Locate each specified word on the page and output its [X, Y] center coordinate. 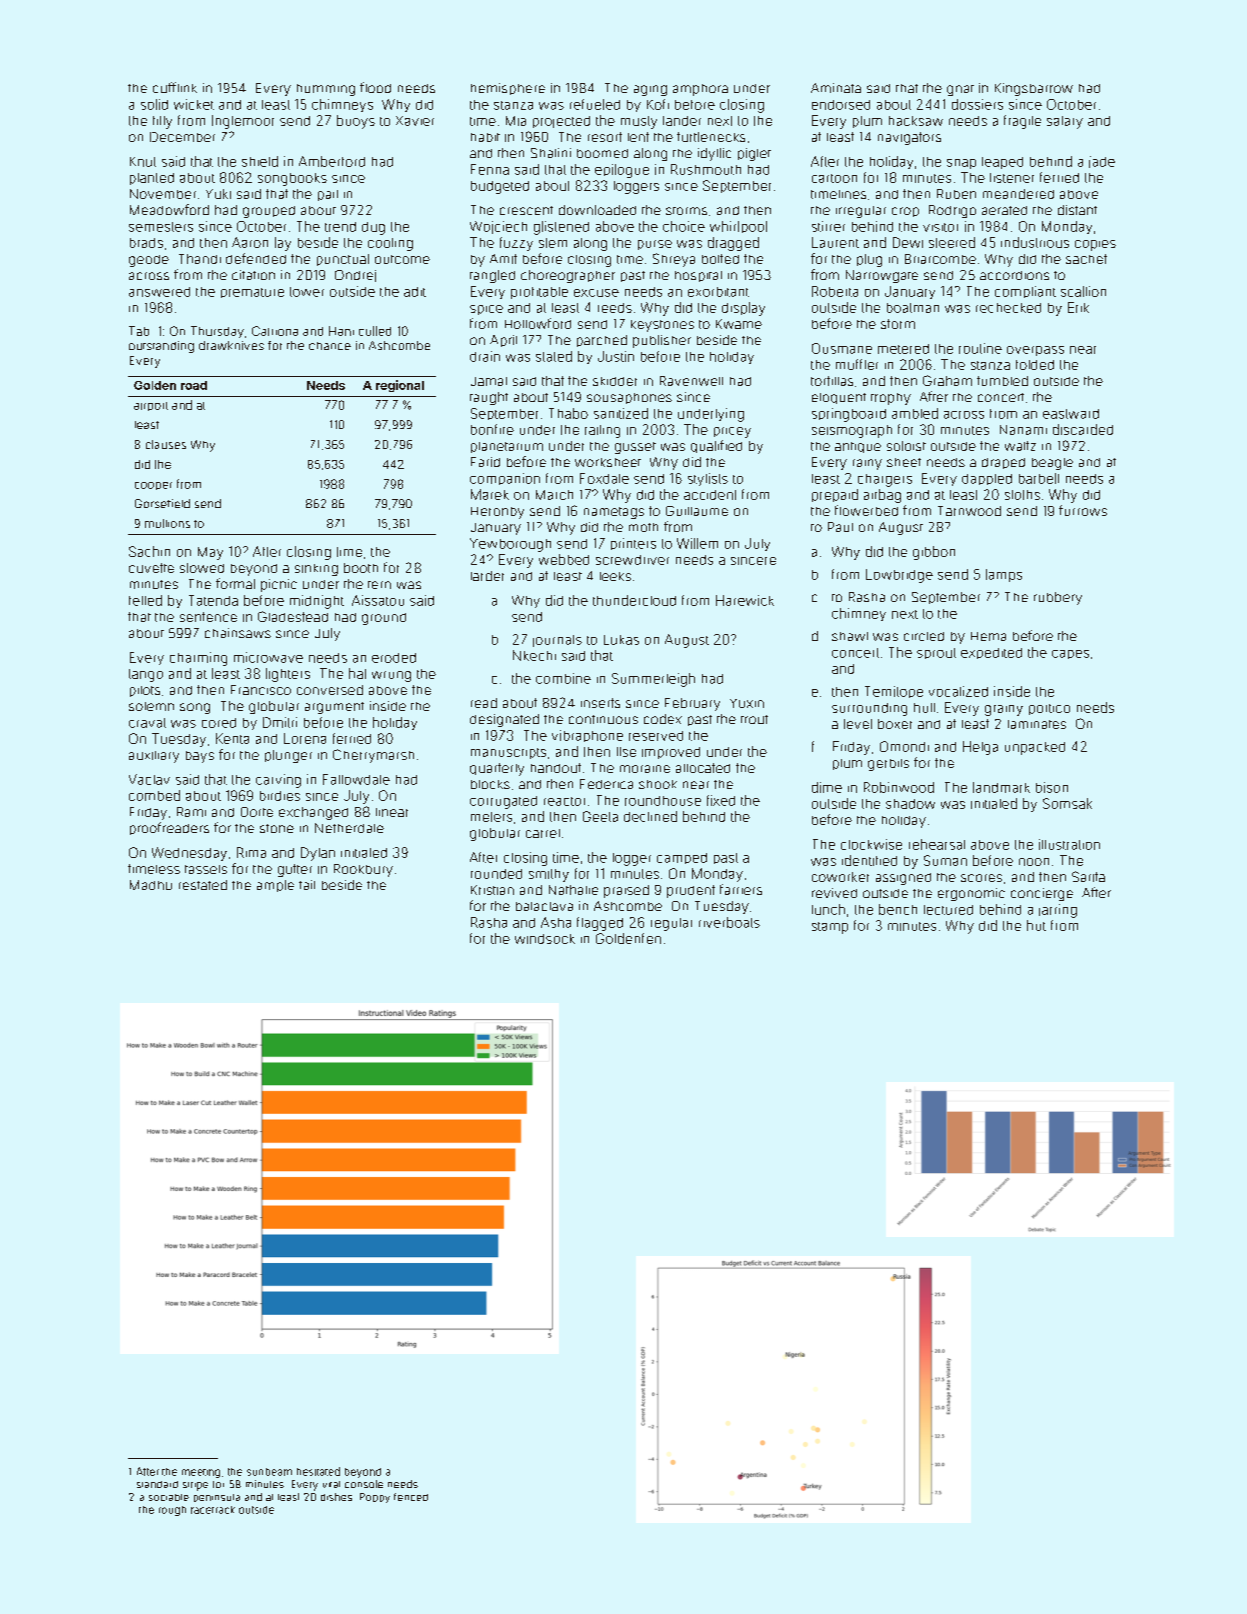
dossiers [977, 104]
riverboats [729, 922]
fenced [411, 1497]
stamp [830, 928]
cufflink [175, 87]
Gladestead [293, 616]
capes [1070, 654]
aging [650, 90]
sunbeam [269, 1472]
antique [858, 447]
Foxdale [604, 478]
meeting [201, 1473]
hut [1036, 925]
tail [307, 885]
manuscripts [508, 753]
